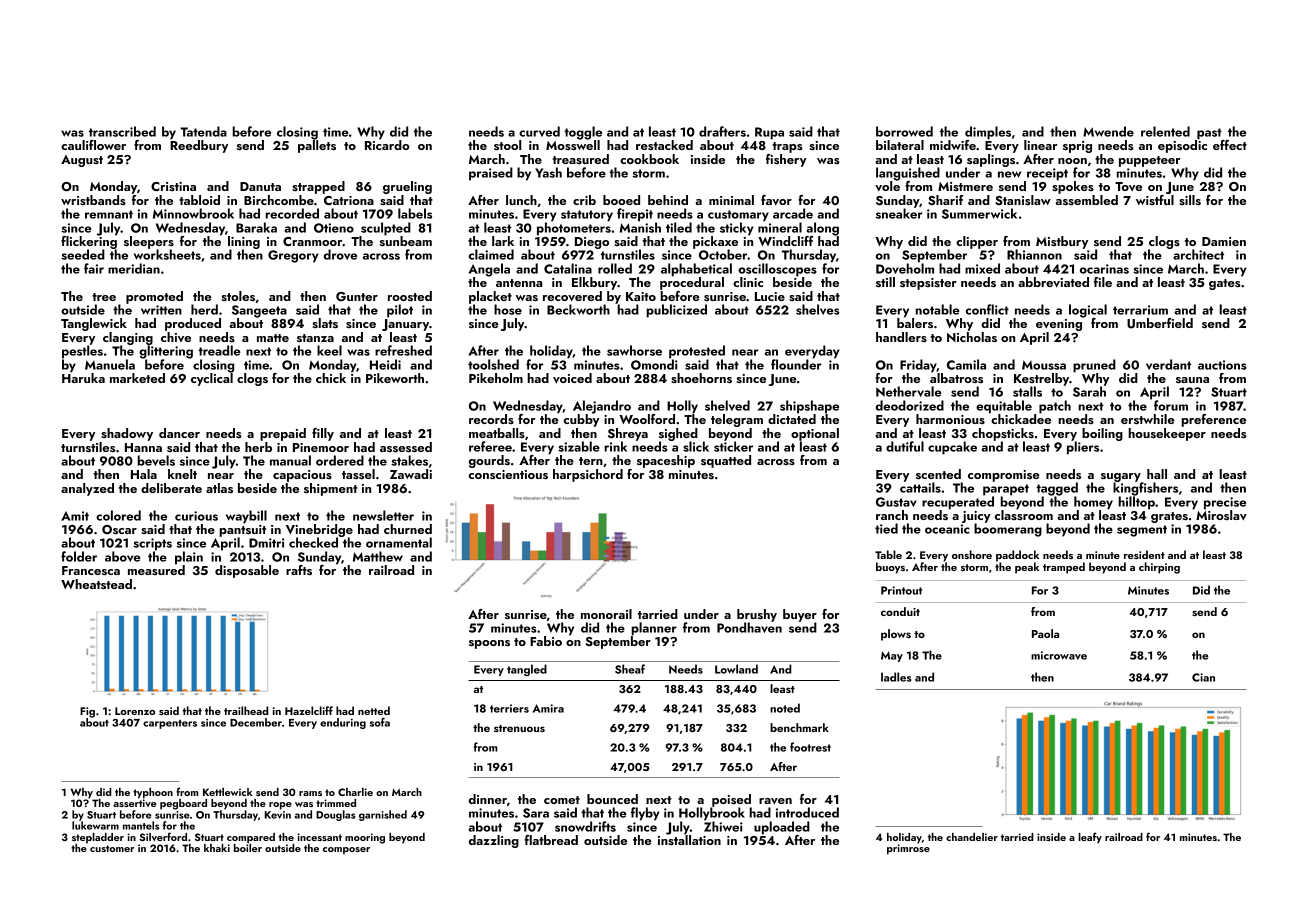 The image size is (1308, 924). Describe the element at coordinates (578, 309) in the document. I see `Beckworth` at that location.
